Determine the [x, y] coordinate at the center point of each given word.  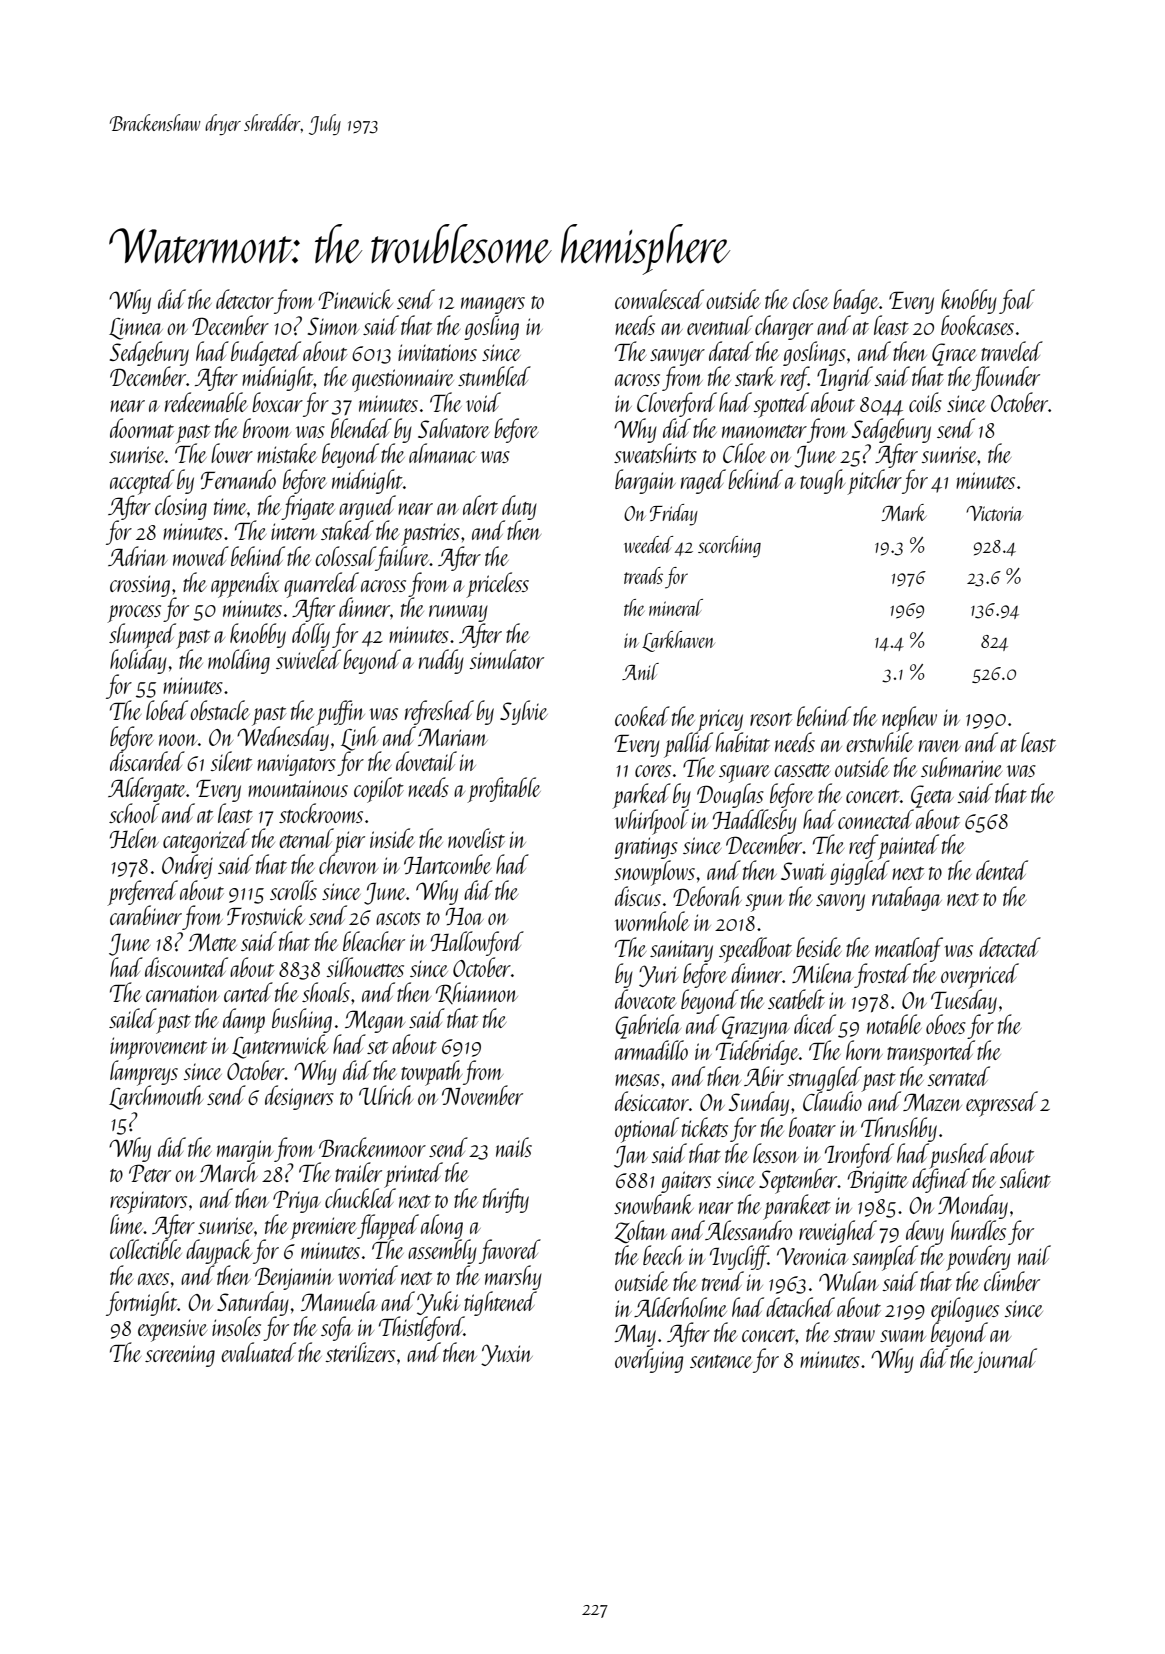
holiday [138, 661]
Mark [904, 512]
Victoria [994, 513]
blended [361, 428]
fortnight [142, 1303]
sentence [721, 1361]
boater [812, 1127]
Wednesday [283, 738]
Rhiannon [477, 993]
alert [480, 505]
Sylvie [524, 712]
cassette [802, 770]
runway [458, 613]
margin [245, 1151]
